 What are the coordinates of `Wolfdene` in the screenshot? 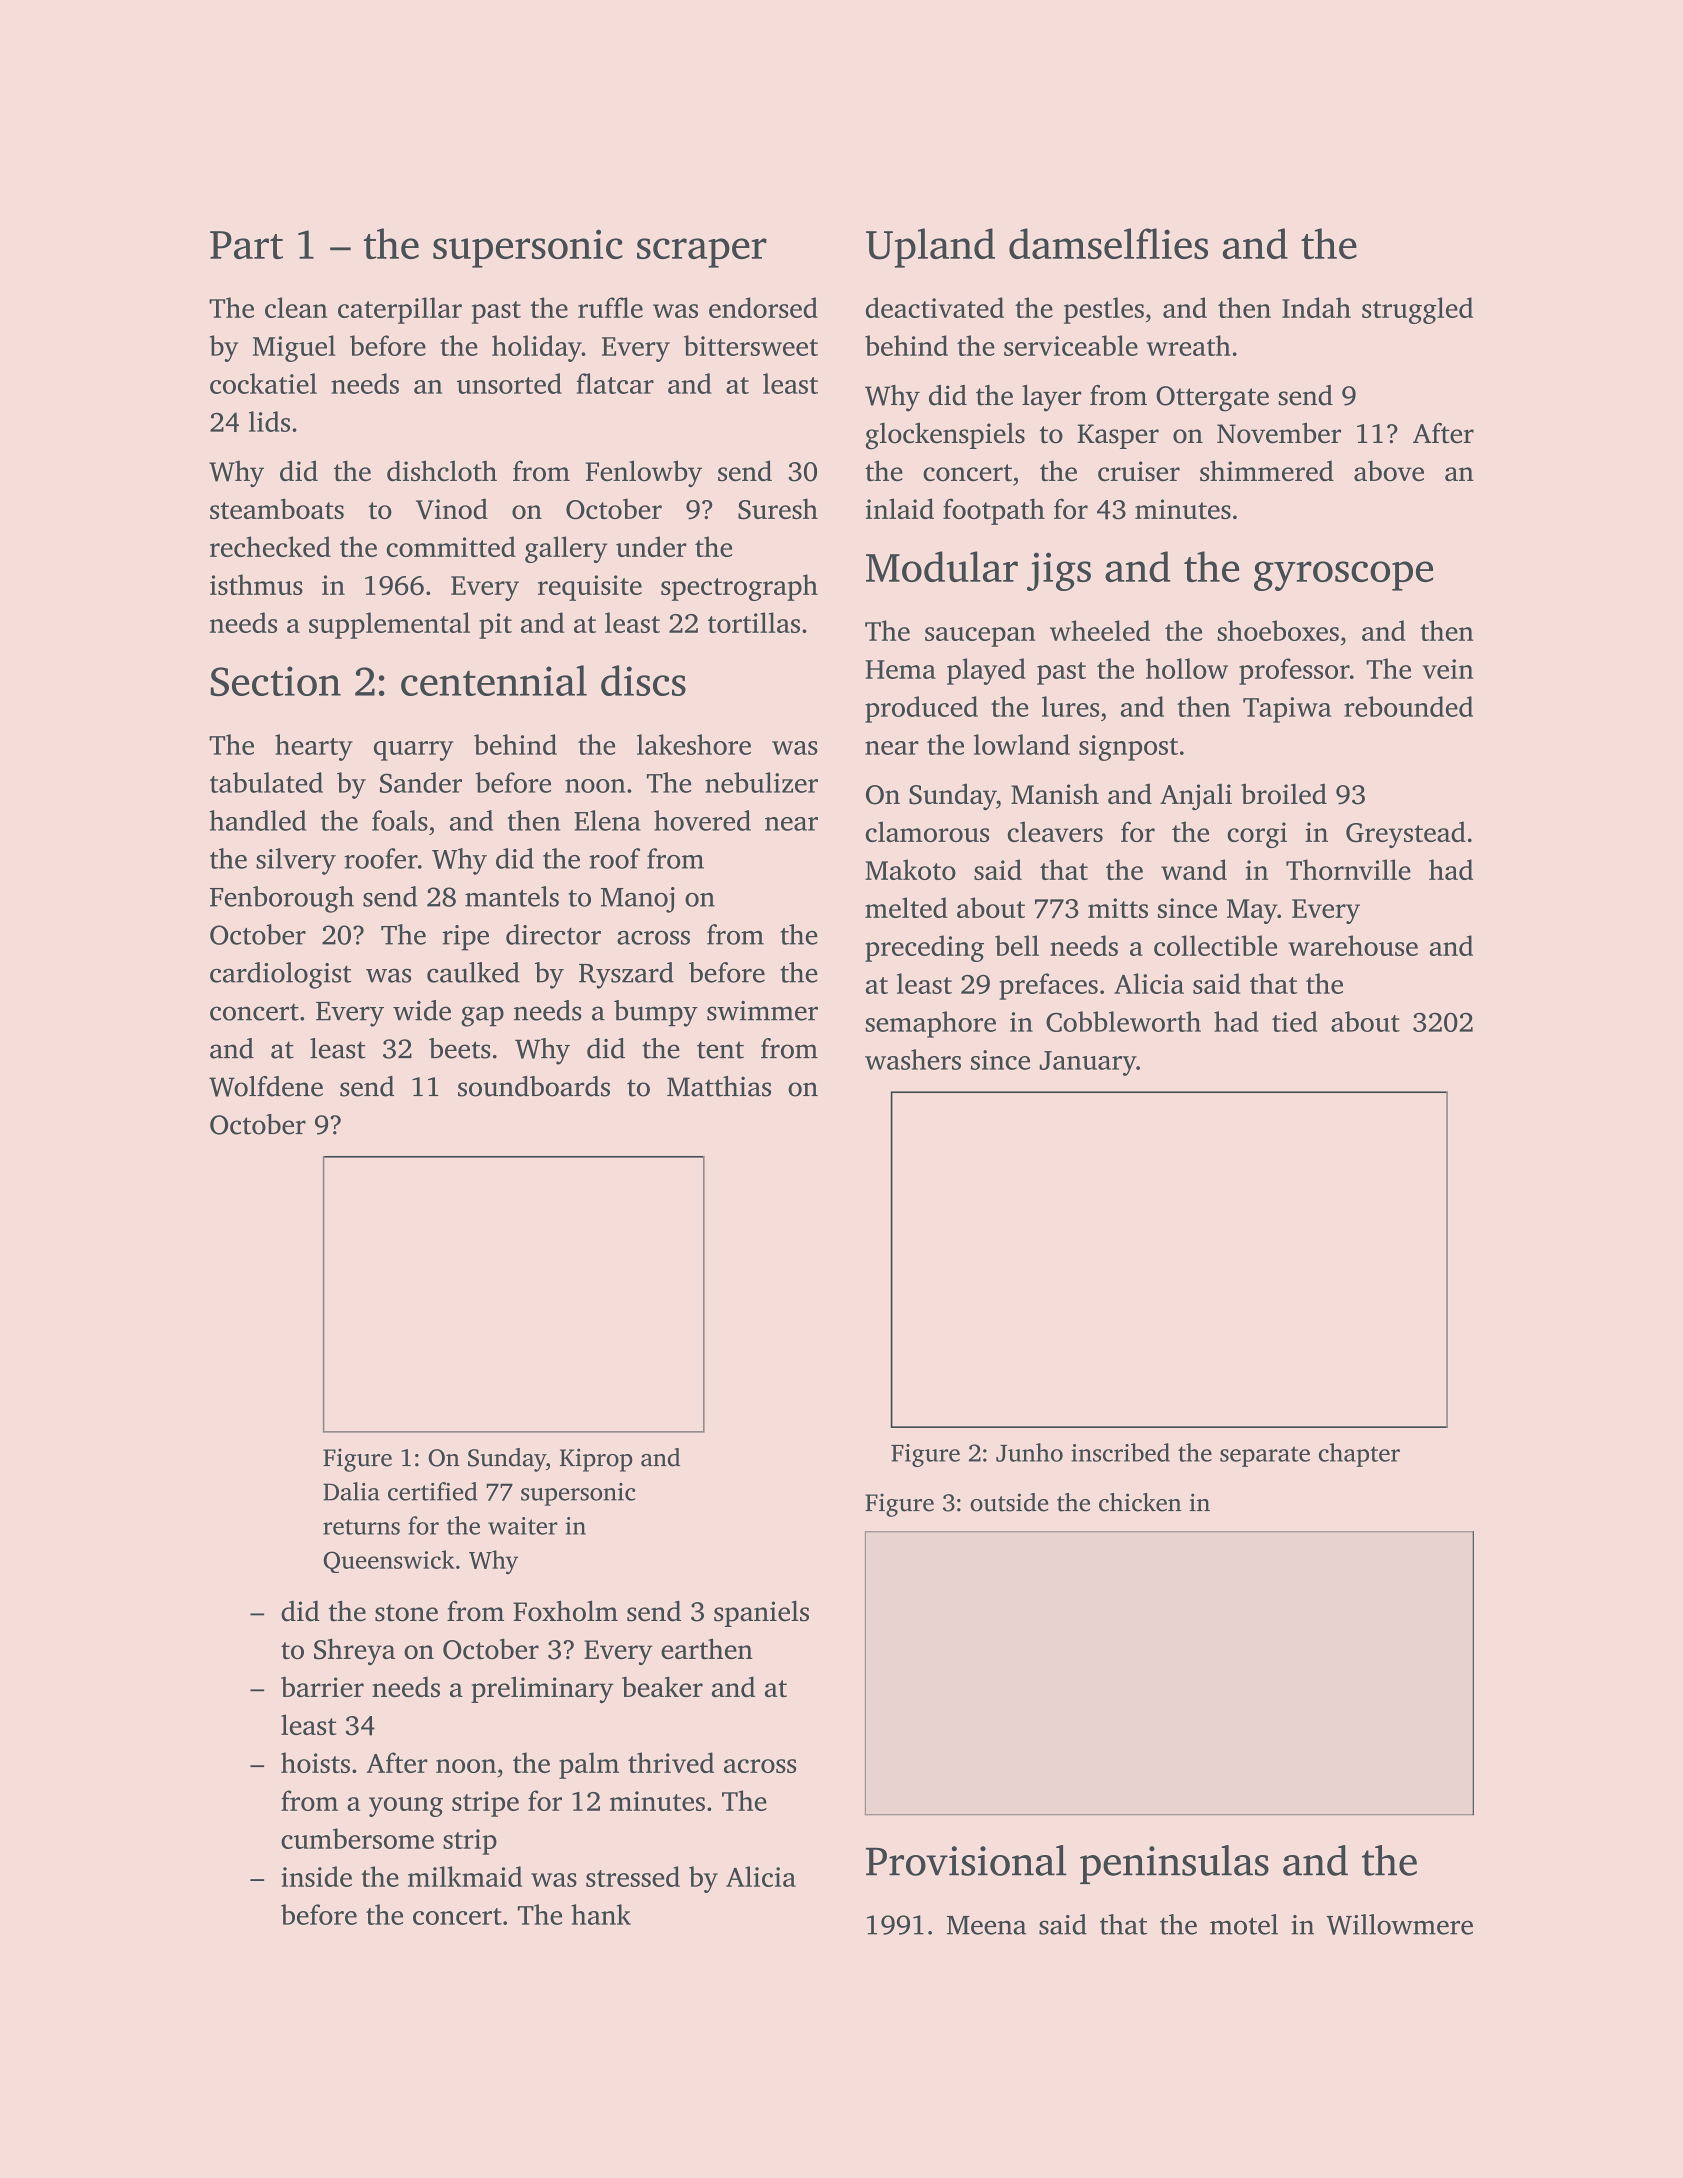 It's located at (266, 1086).
